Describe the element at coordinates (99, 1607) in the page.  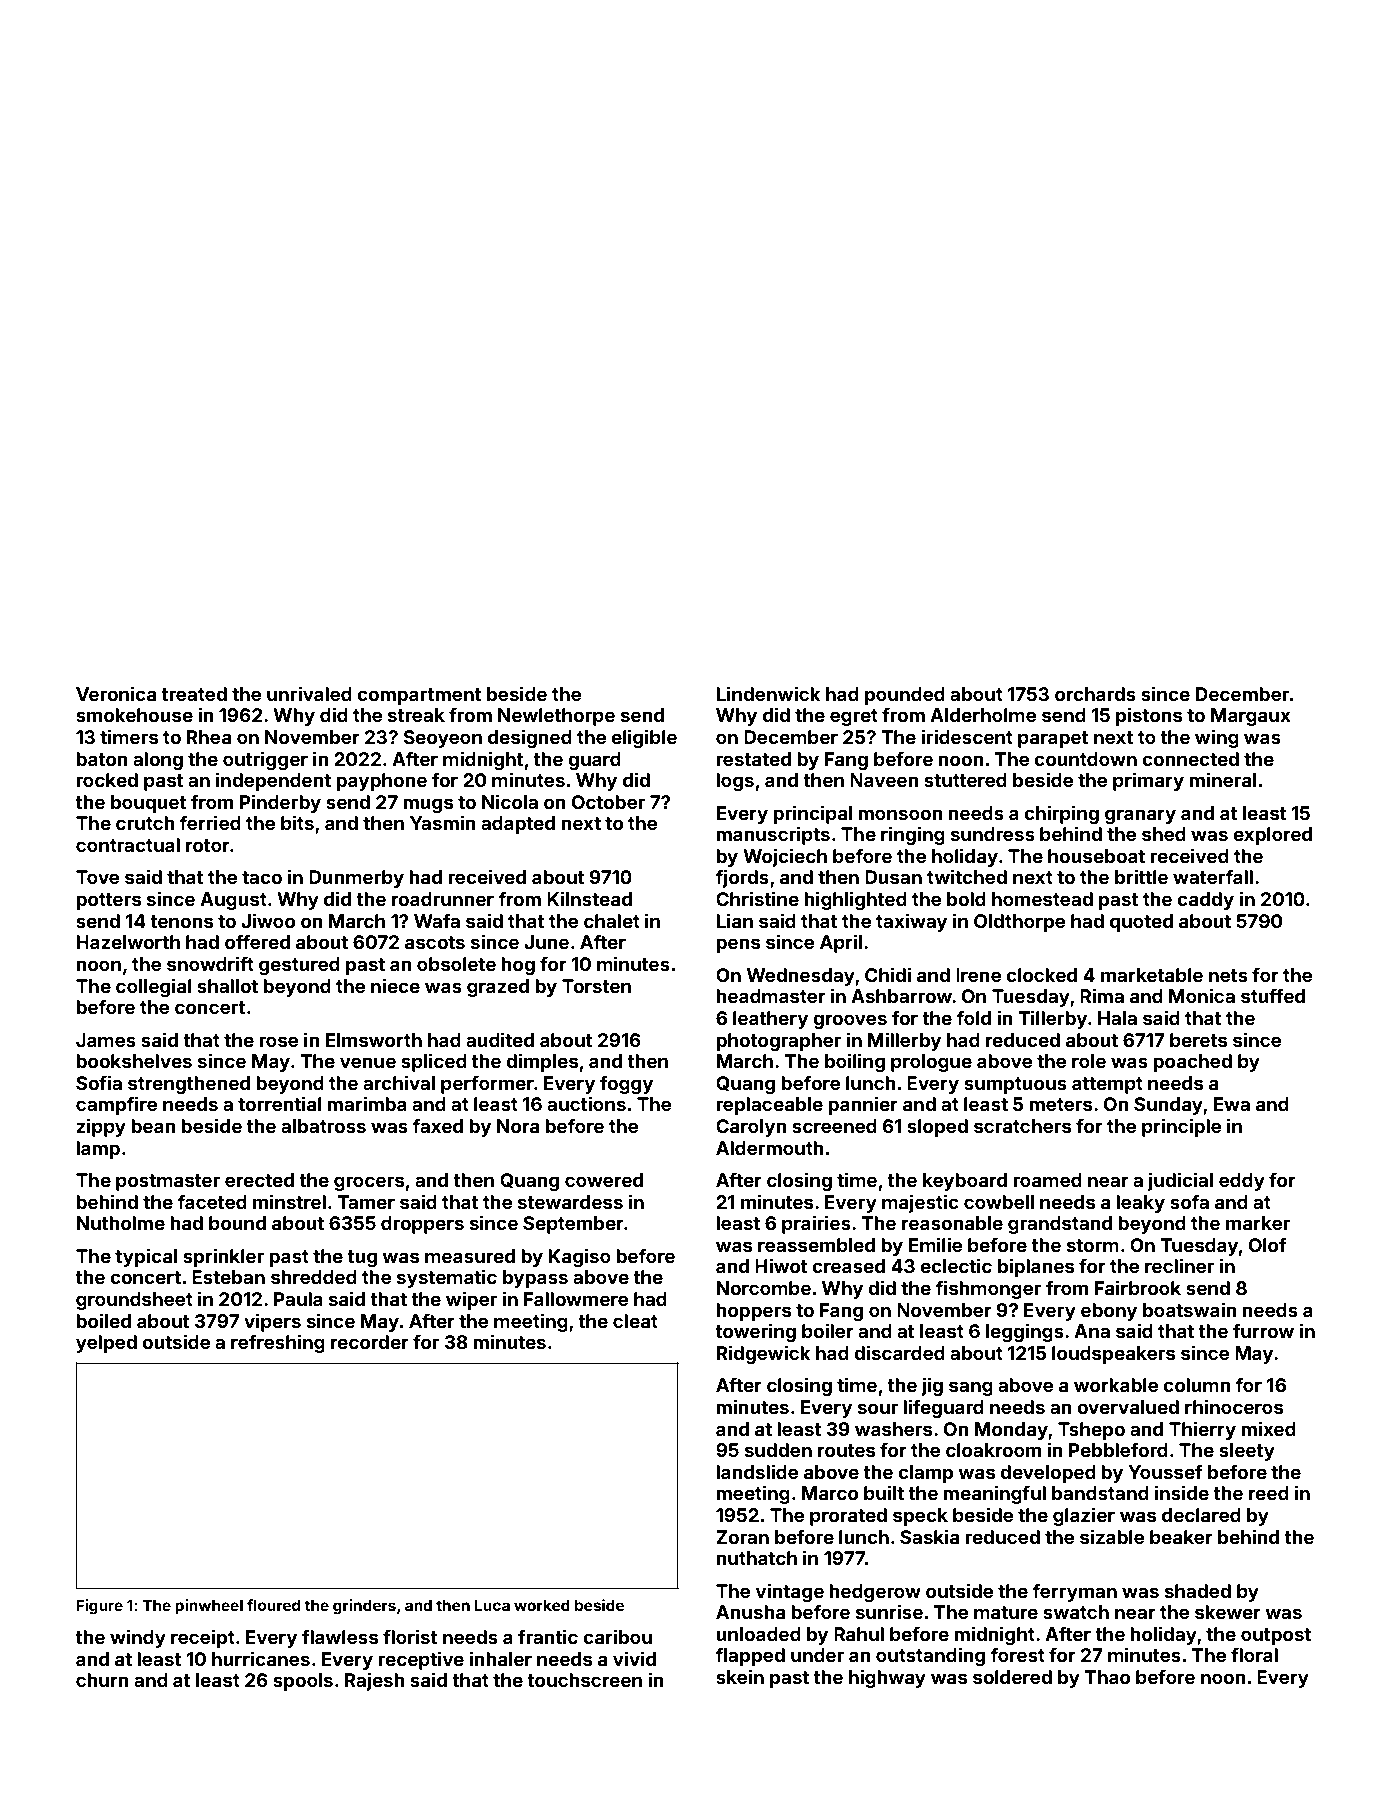
I see `Figure` at that location.
